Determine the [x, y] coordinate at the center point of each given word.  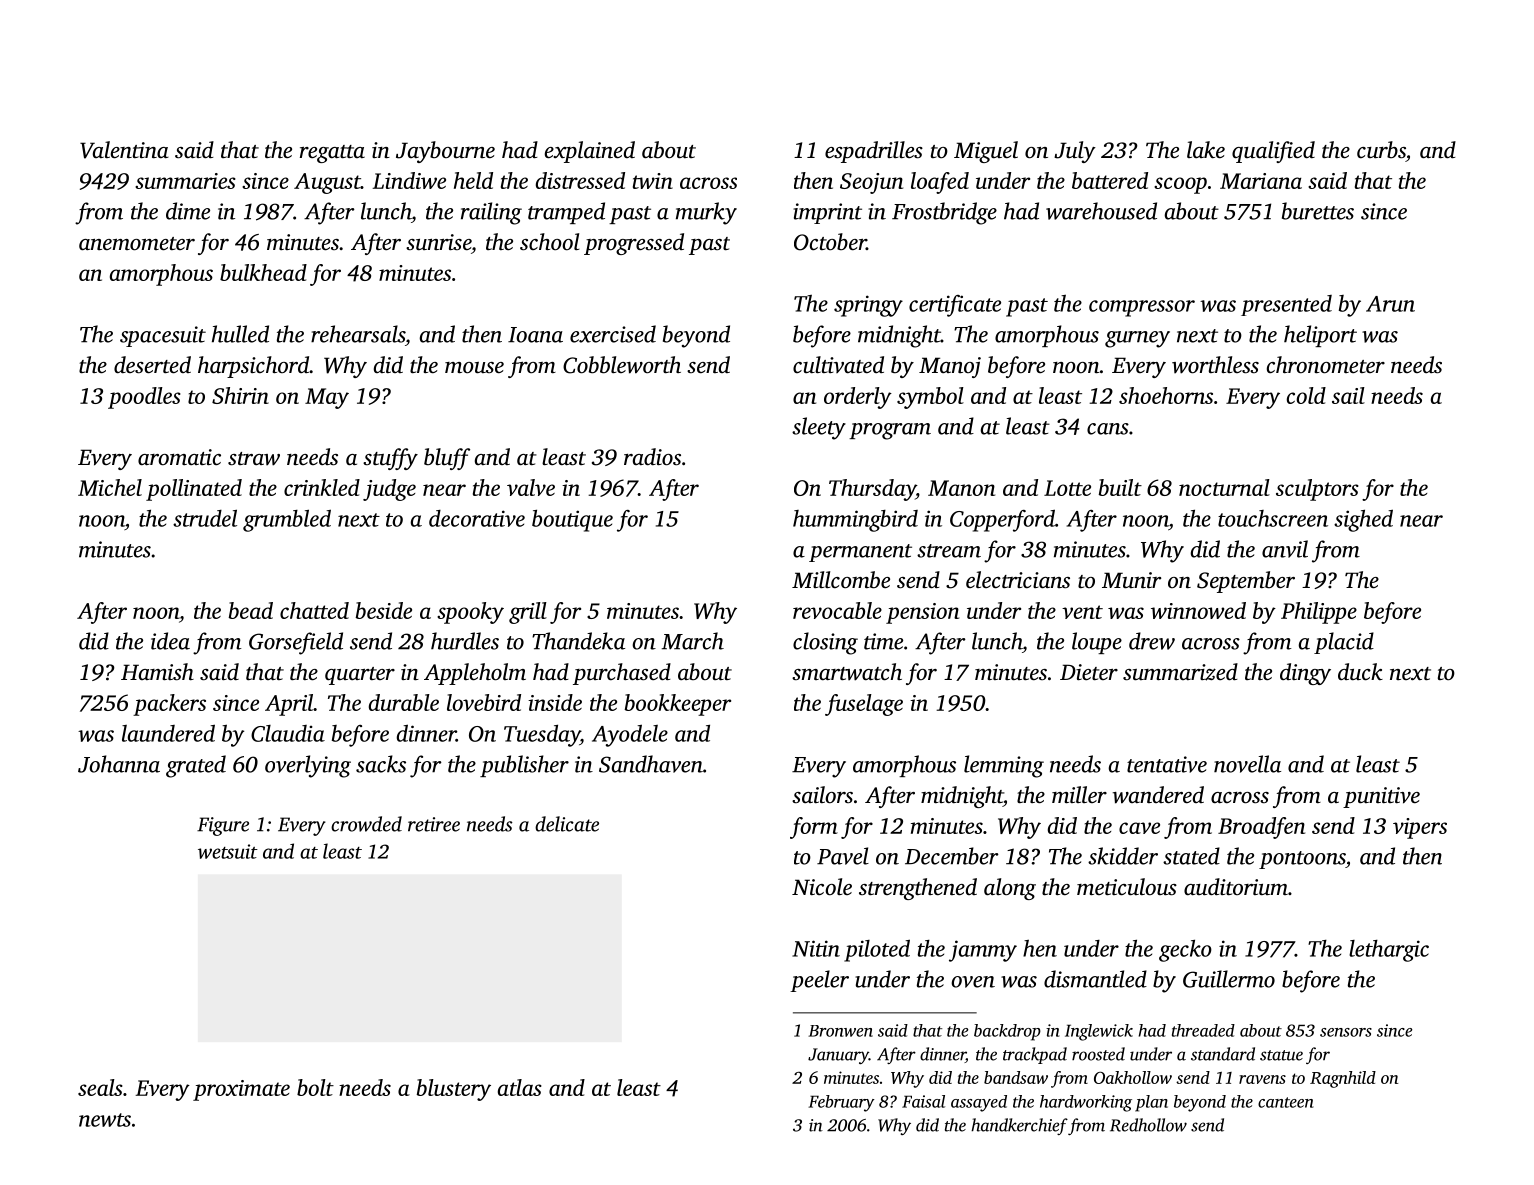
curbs [1381, 150]
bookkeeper [677, 705]
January [838, 1056]
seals [100, 1087]
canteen [1286, 1102]
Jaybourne [445, 152]
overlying [308, 766]
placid [1344, 643]
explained [590, 152]
